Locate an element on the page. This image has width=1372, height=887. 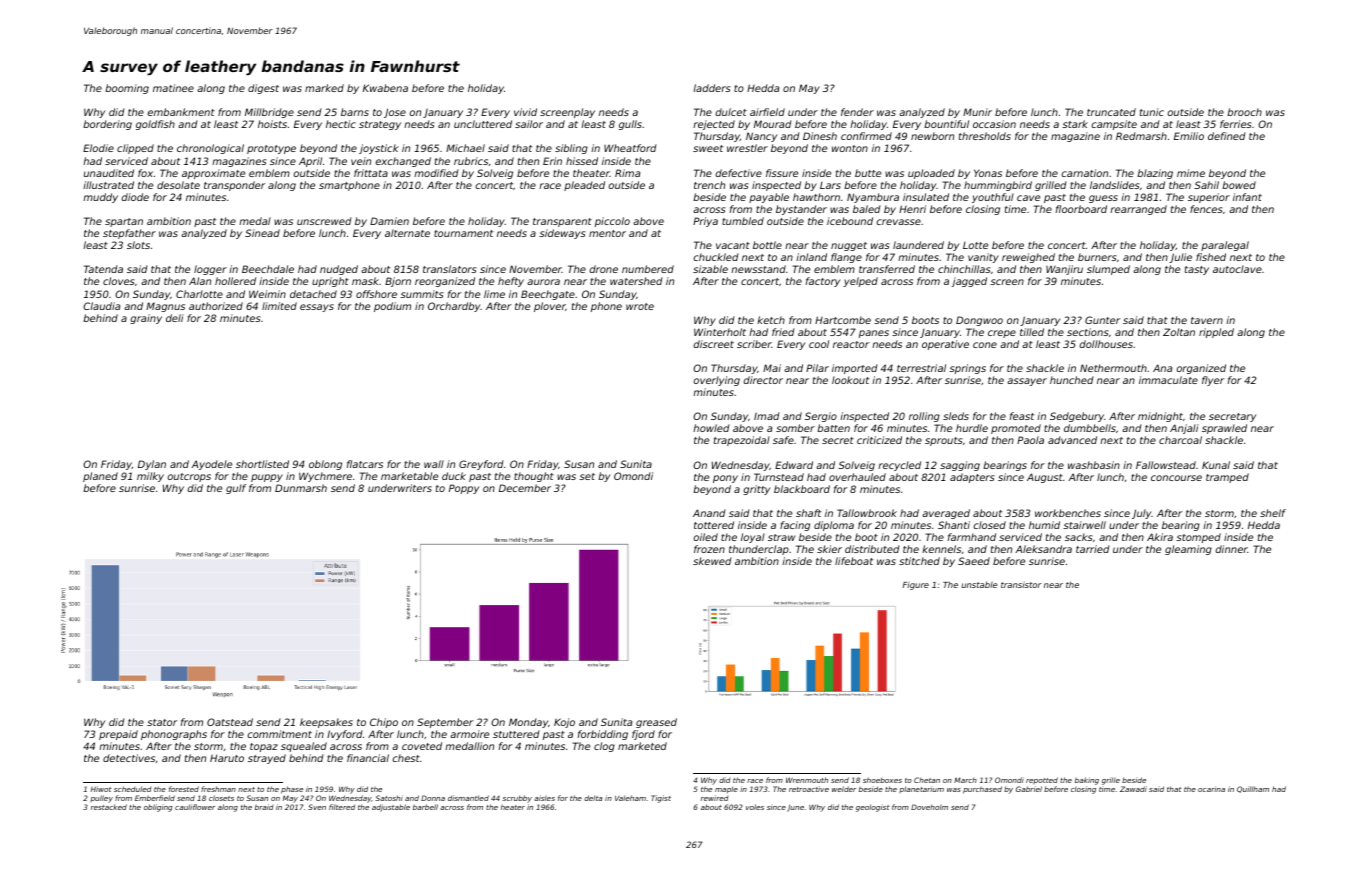
shelf is located at coordinates (1273, 513).
